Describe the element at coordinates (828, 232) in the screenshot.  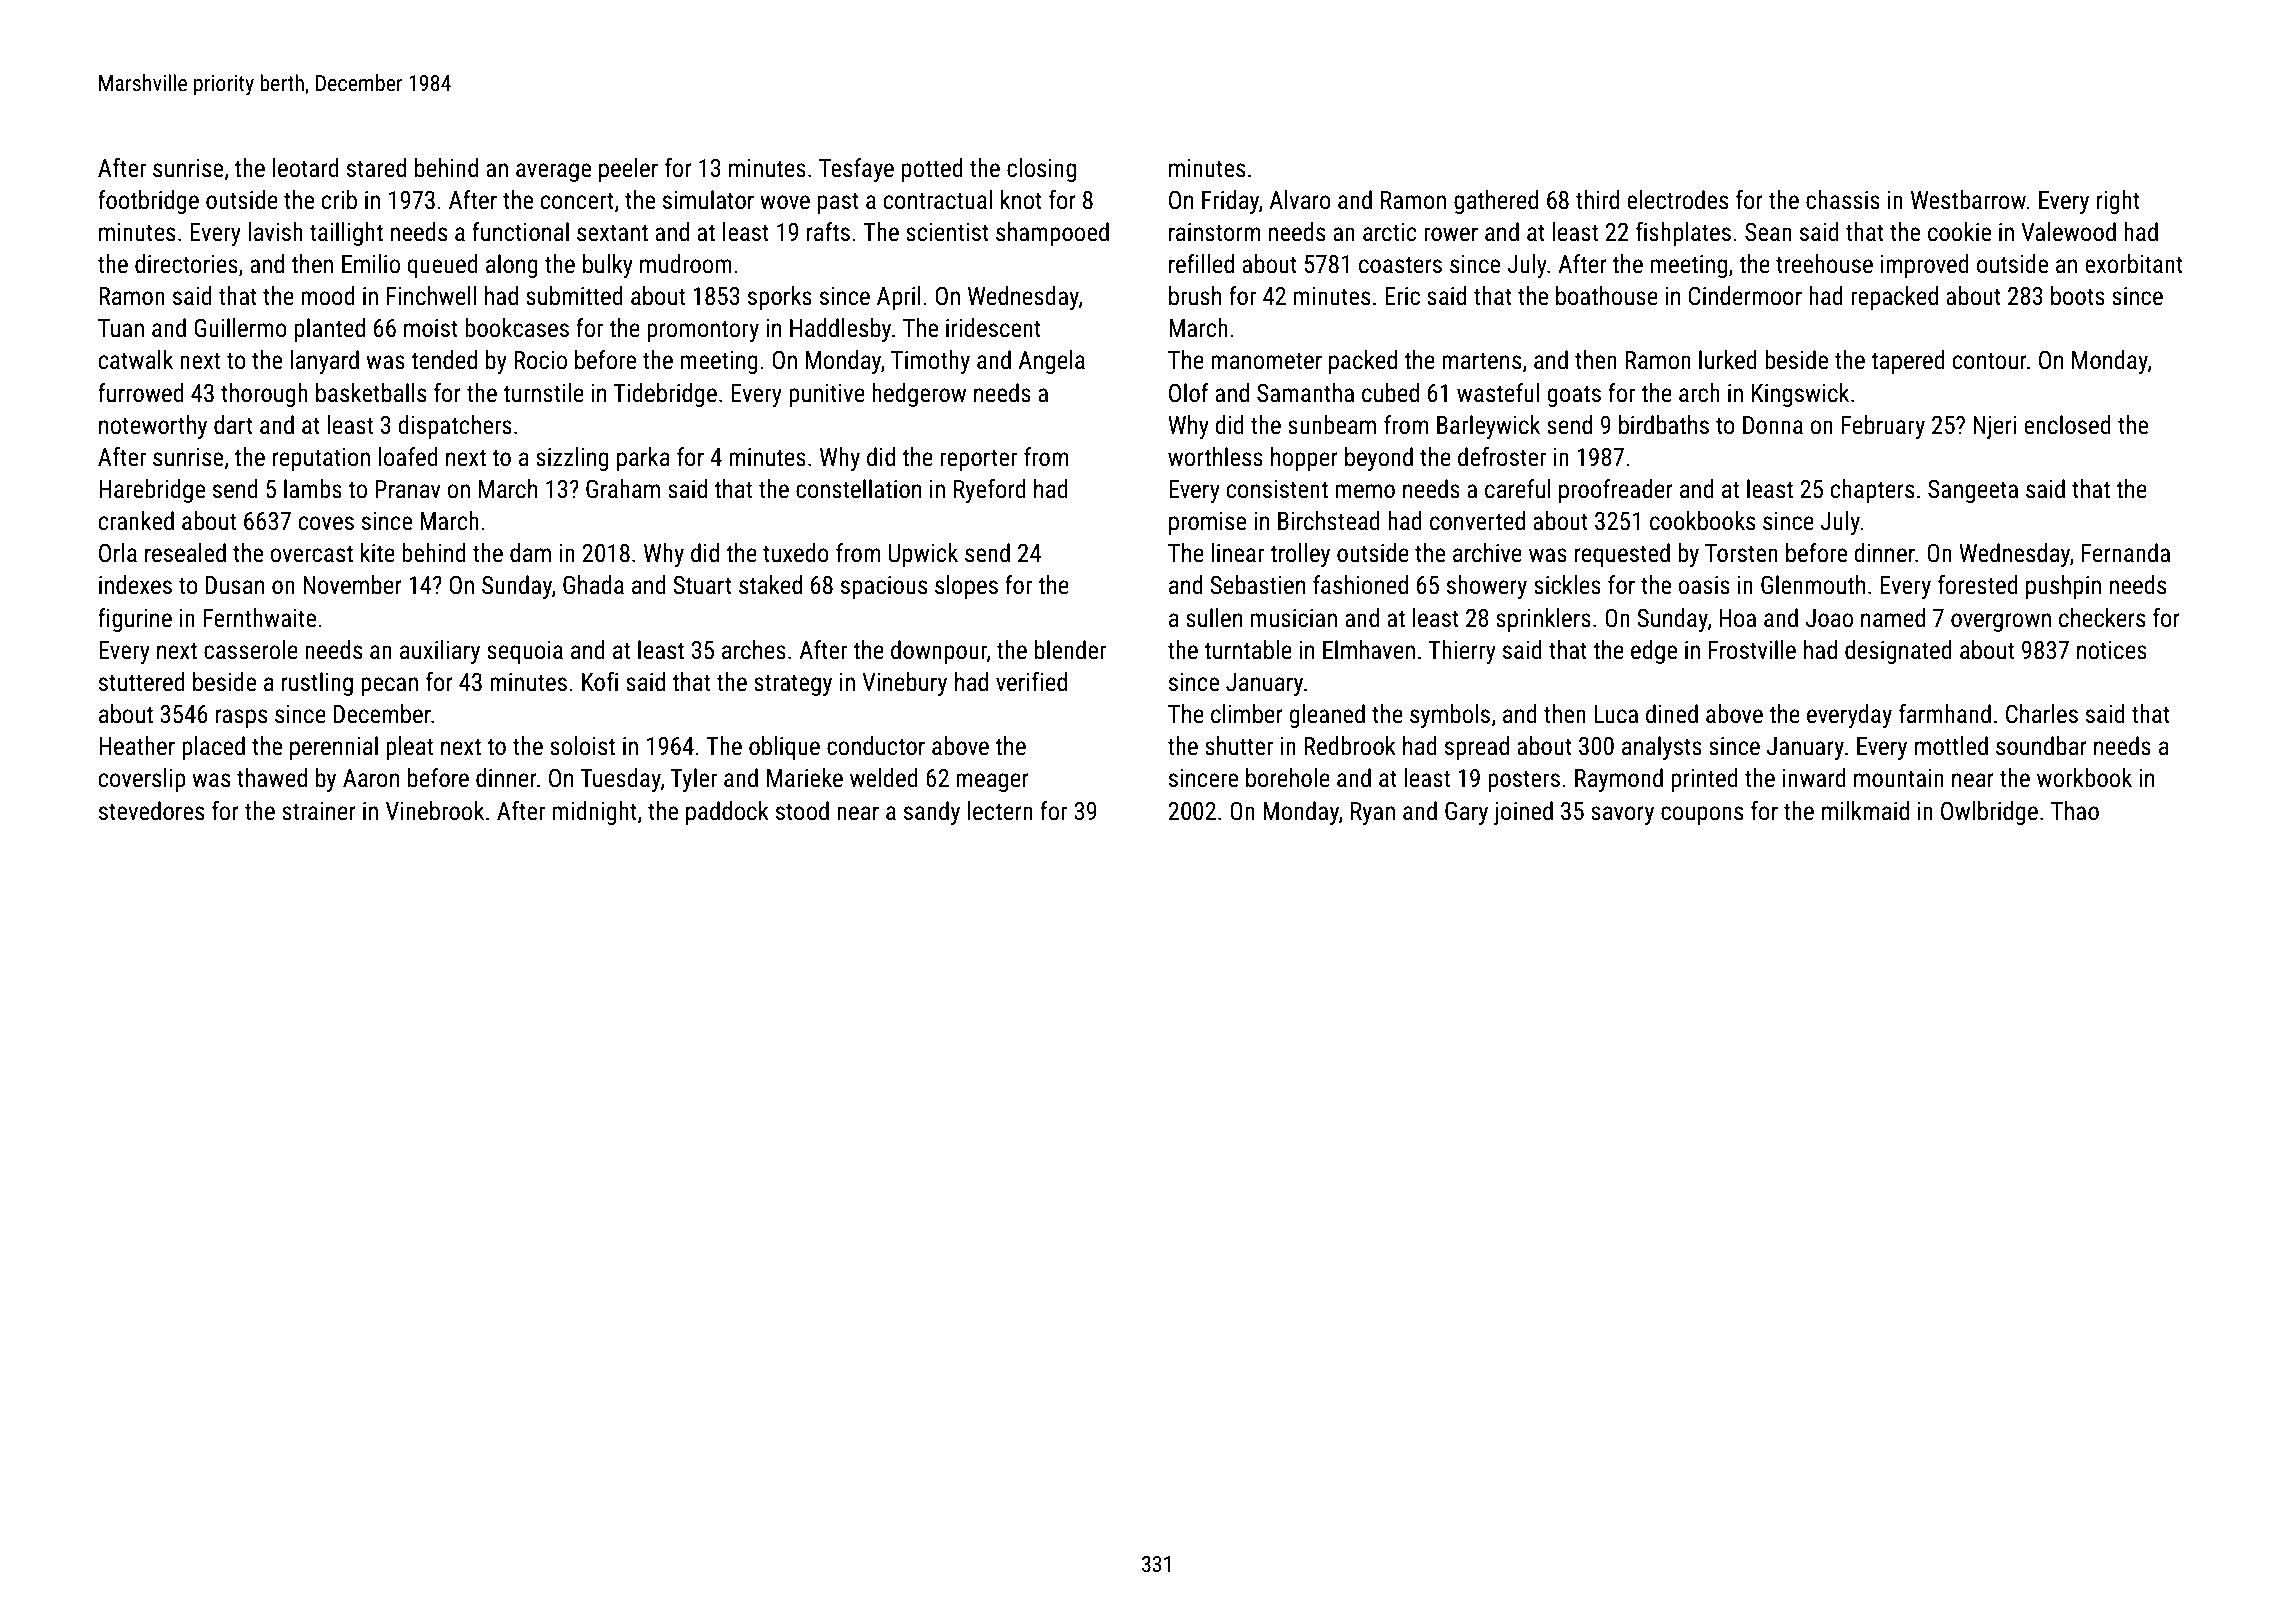
I see `rafts` at that location.
